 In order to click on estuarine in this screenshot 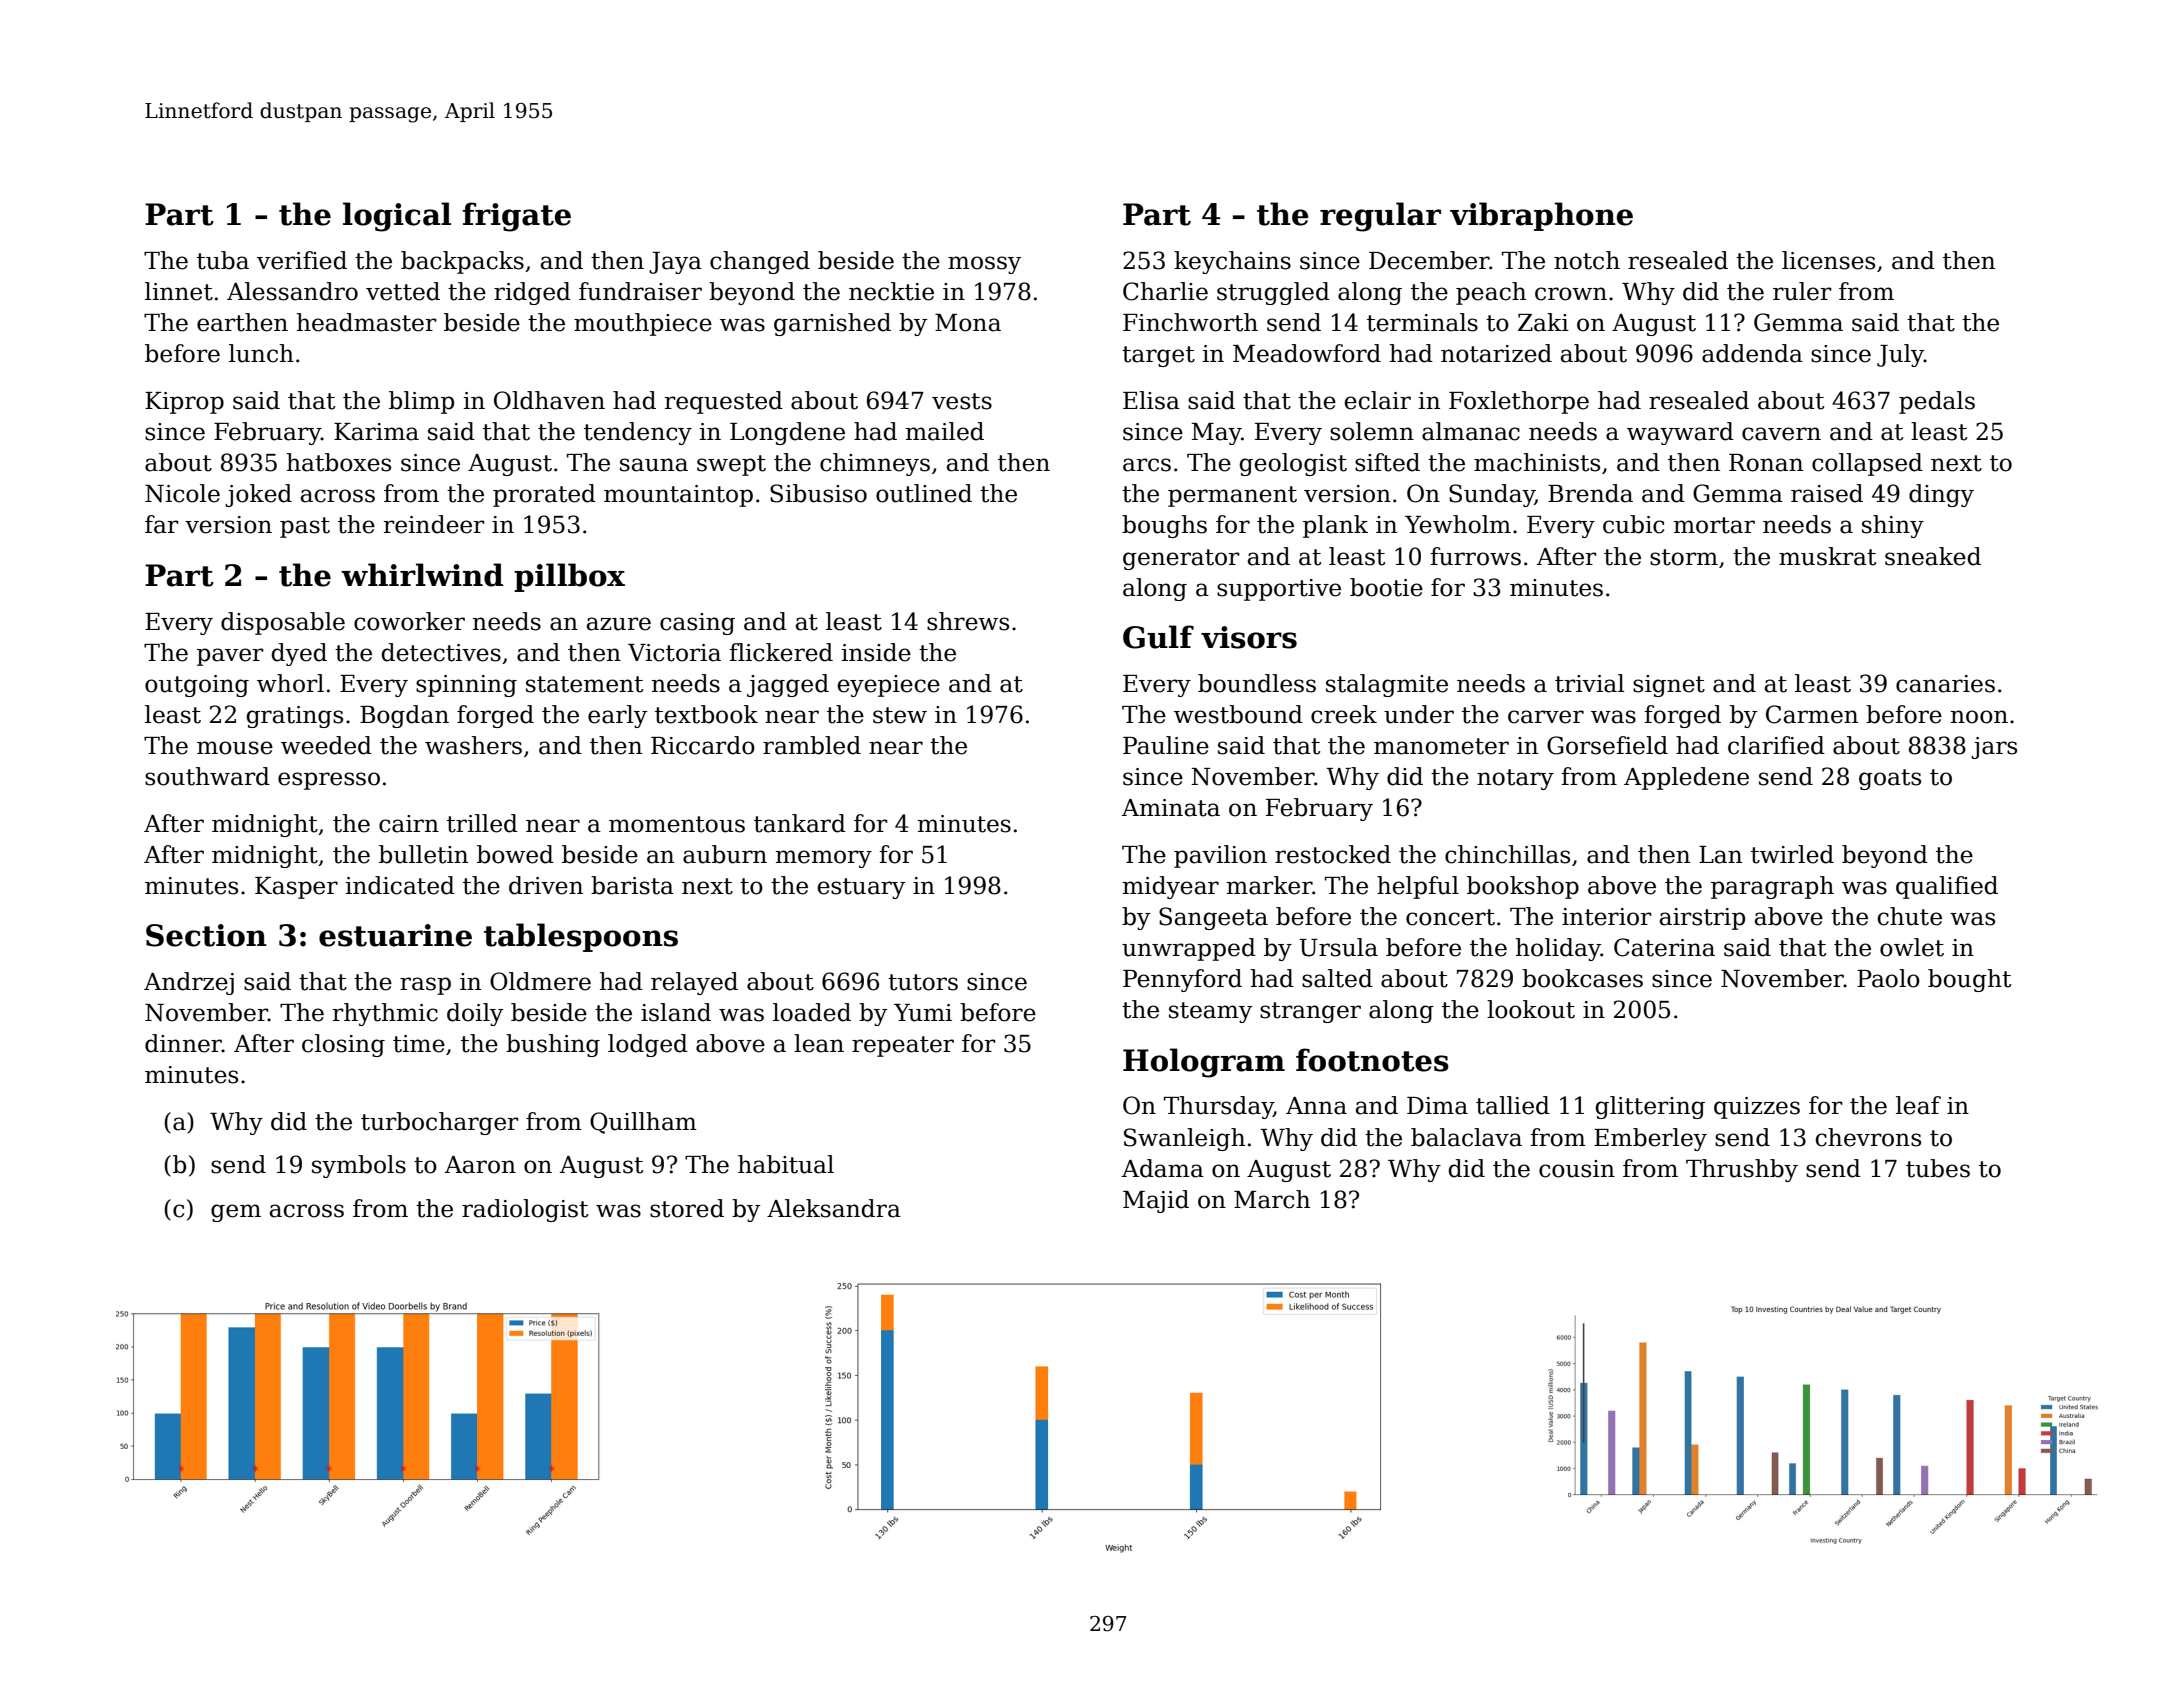, I will do `click(395, 935)`.
